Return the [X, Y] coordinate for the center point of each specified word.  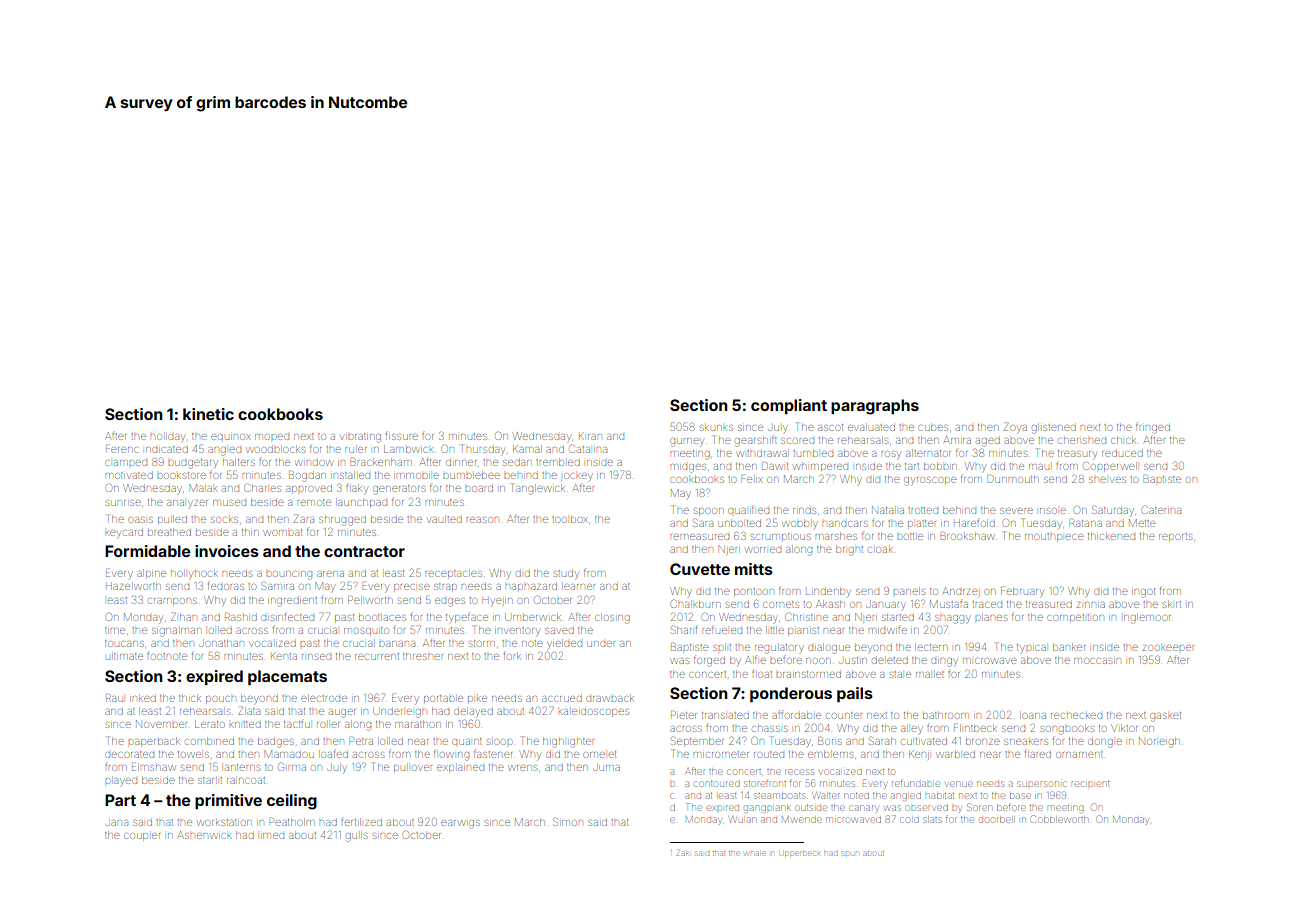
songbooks [1067, 729]
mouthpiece [1054, 537]
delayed [473, 711]
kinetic [208, 414]
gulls [356, 836]
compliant [789, 406]
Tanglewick [538, 489]
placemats [287, 678]
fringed [1153, 428]
